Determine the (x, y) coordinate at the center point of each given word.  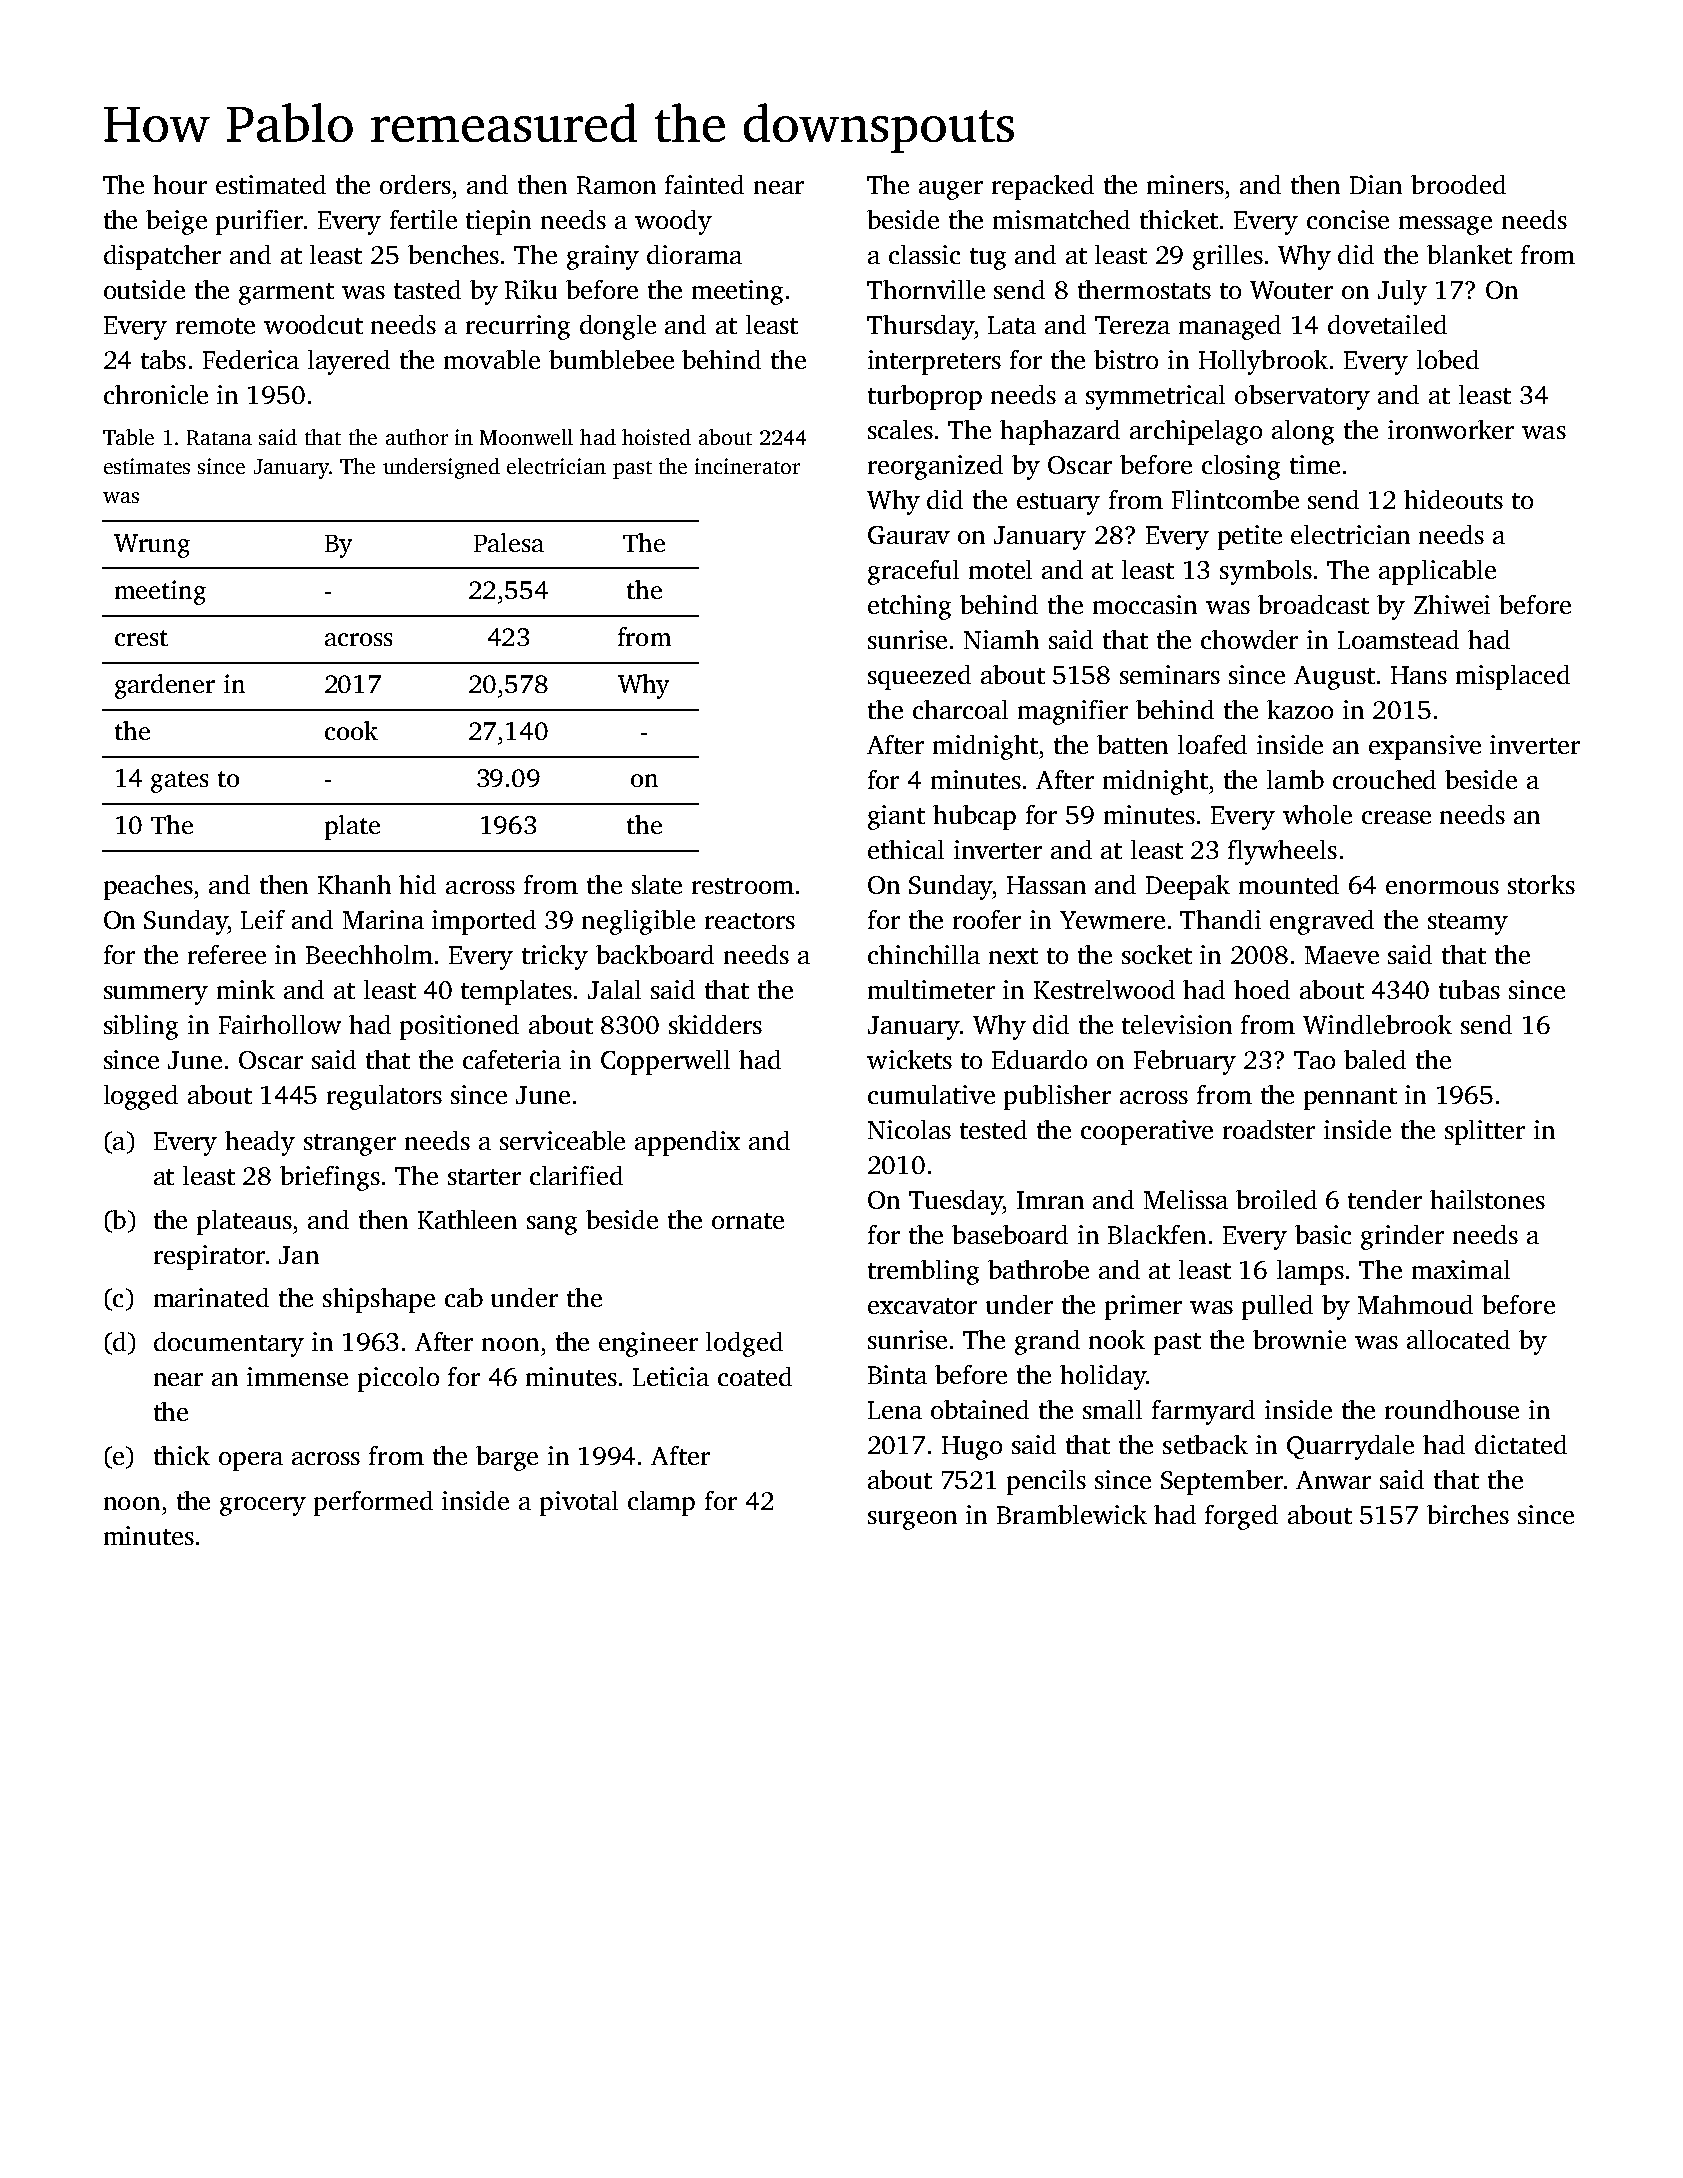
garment (286, 294)
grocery (263, 1506)
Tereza (1132, 325)
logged (141, 1097)
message (1445, 225)
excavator (922, 1306)
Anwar (1333, 1480)
